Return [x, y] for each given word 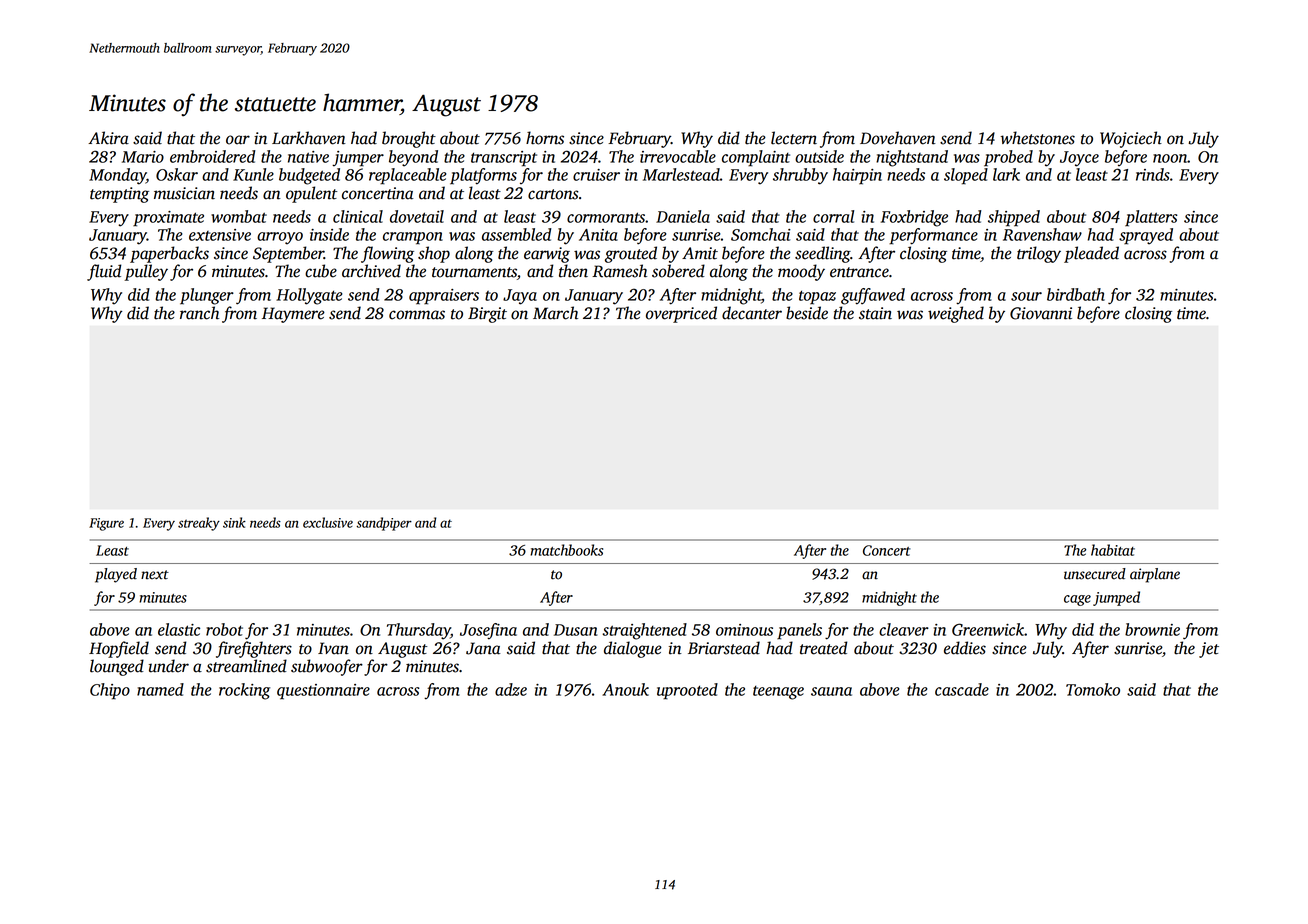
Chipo [110, 691]
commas [417, 315]
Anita [598, 235]
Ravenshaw [1042, 234]
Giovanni [1041, 313]
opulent [312, 194]
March [555, 313]
